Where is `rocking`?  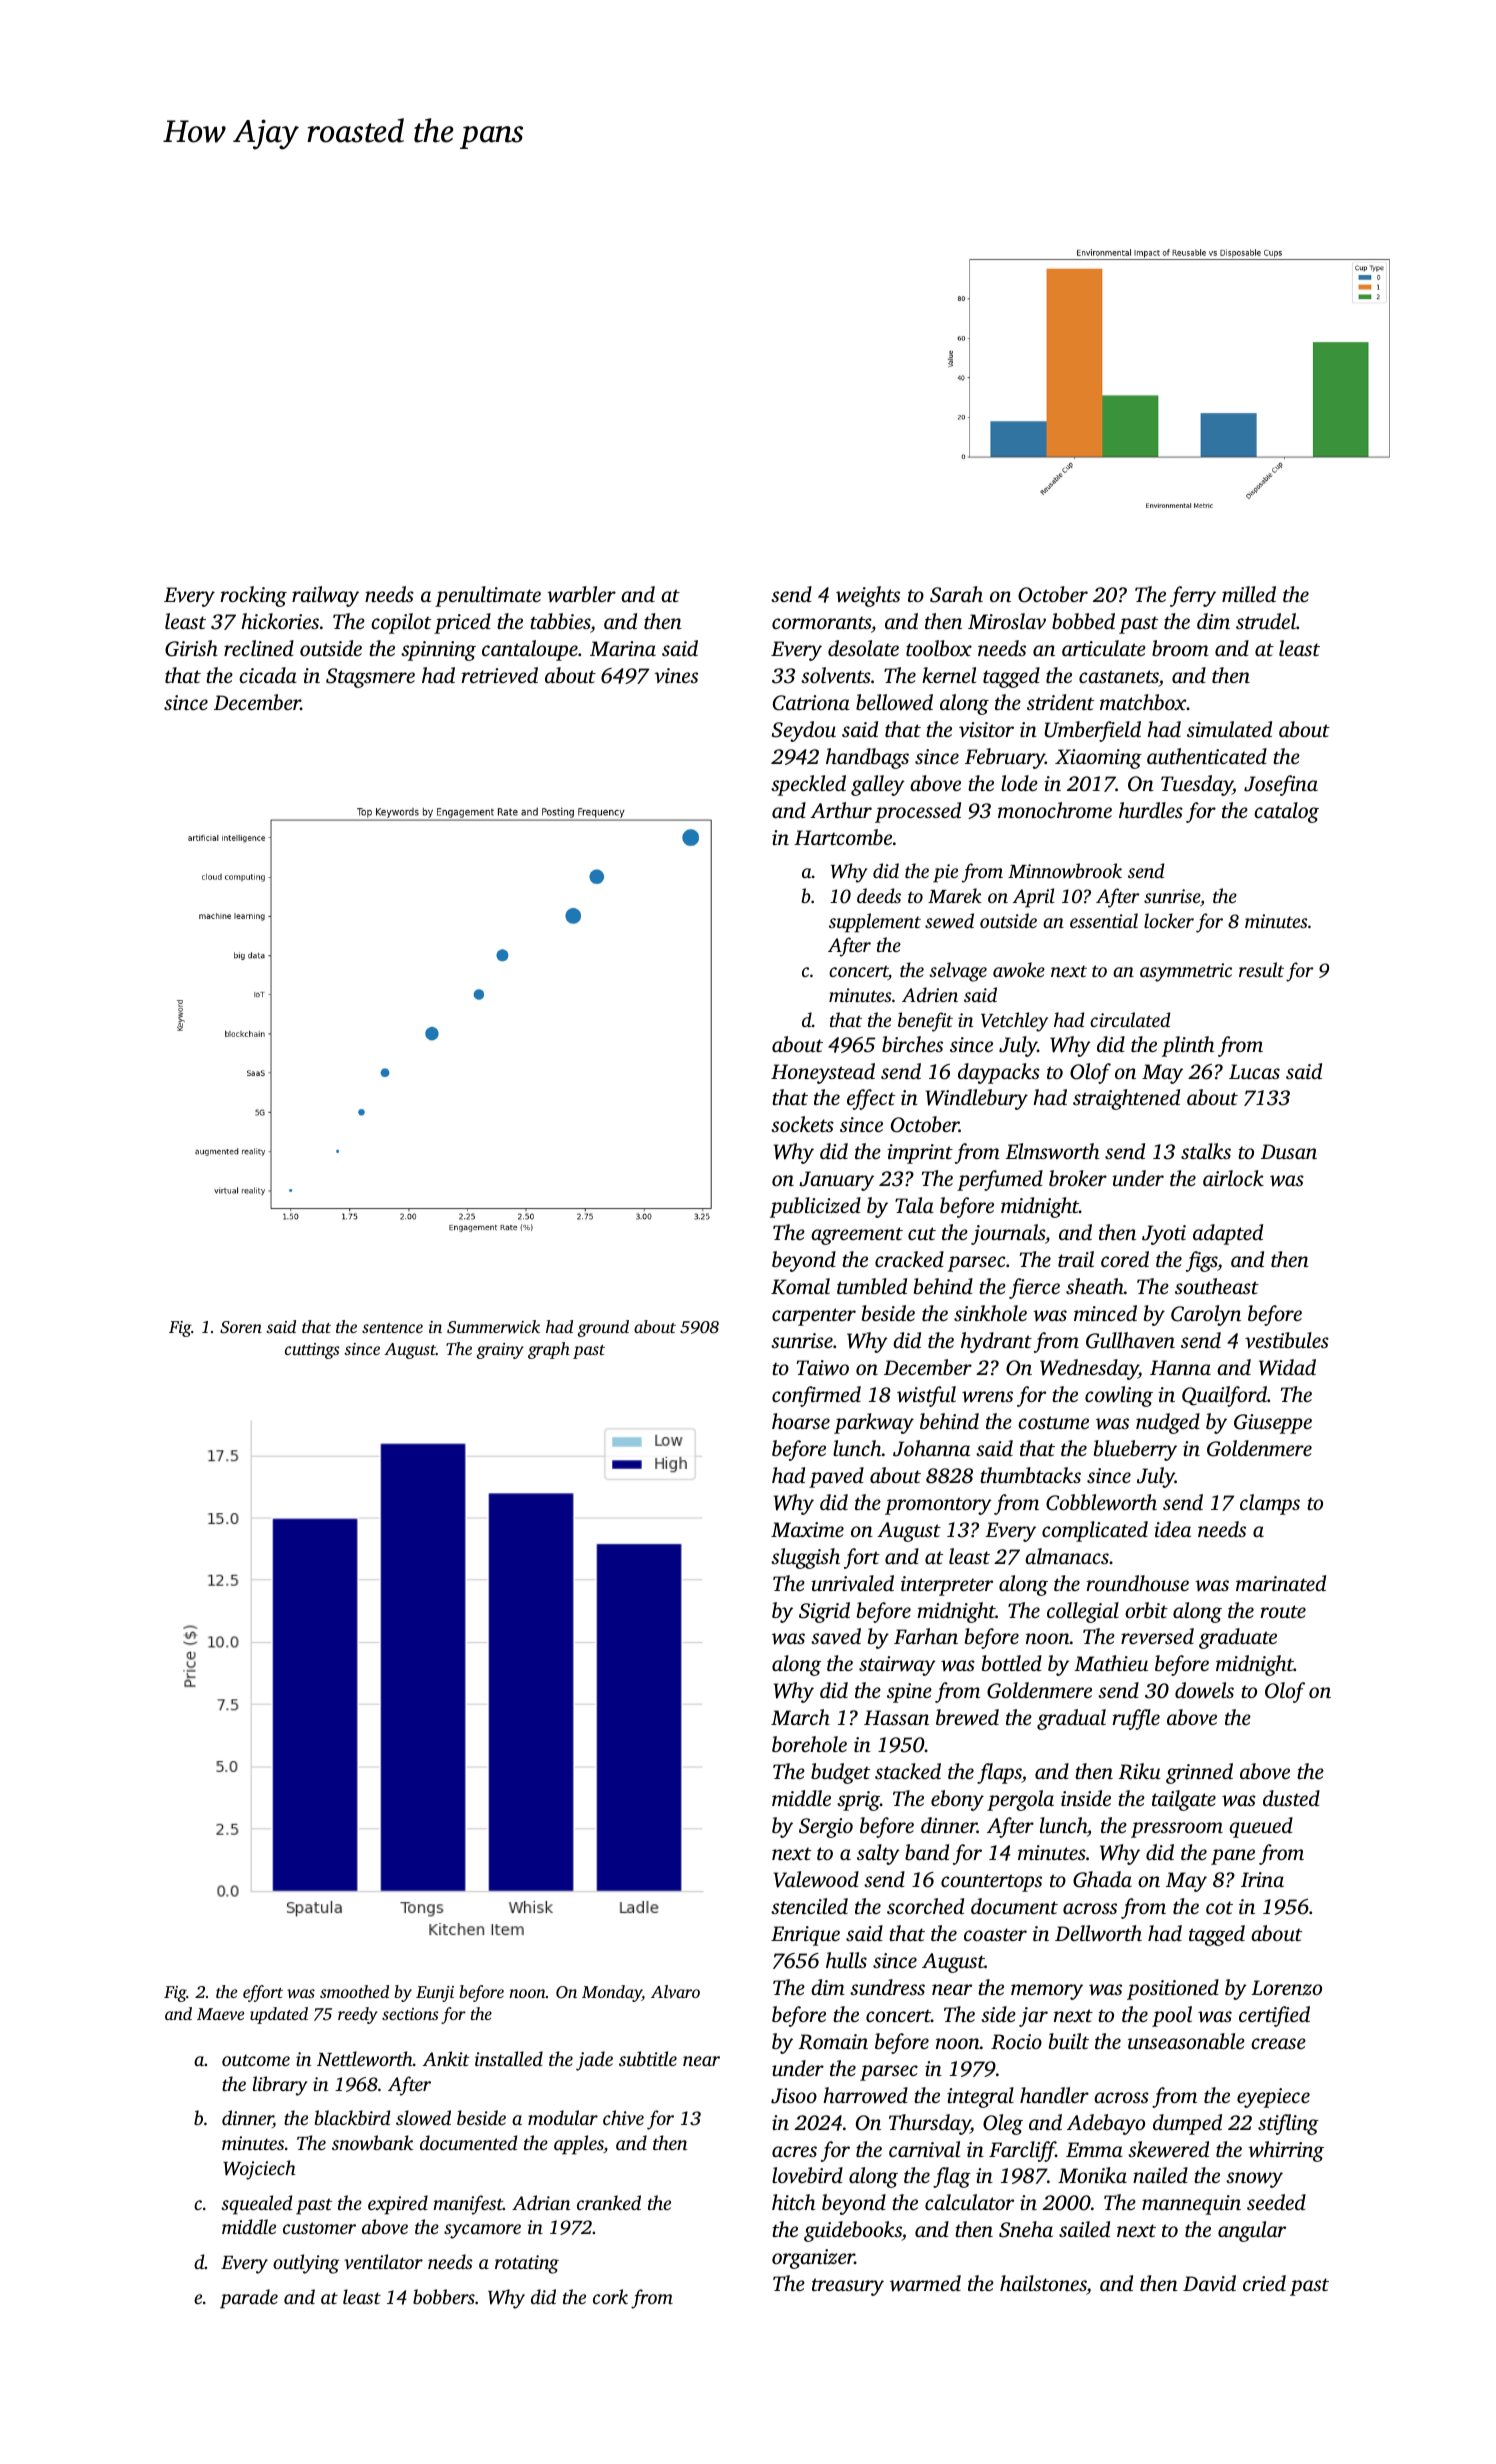 rocking is located at coordinates (254, 596).
